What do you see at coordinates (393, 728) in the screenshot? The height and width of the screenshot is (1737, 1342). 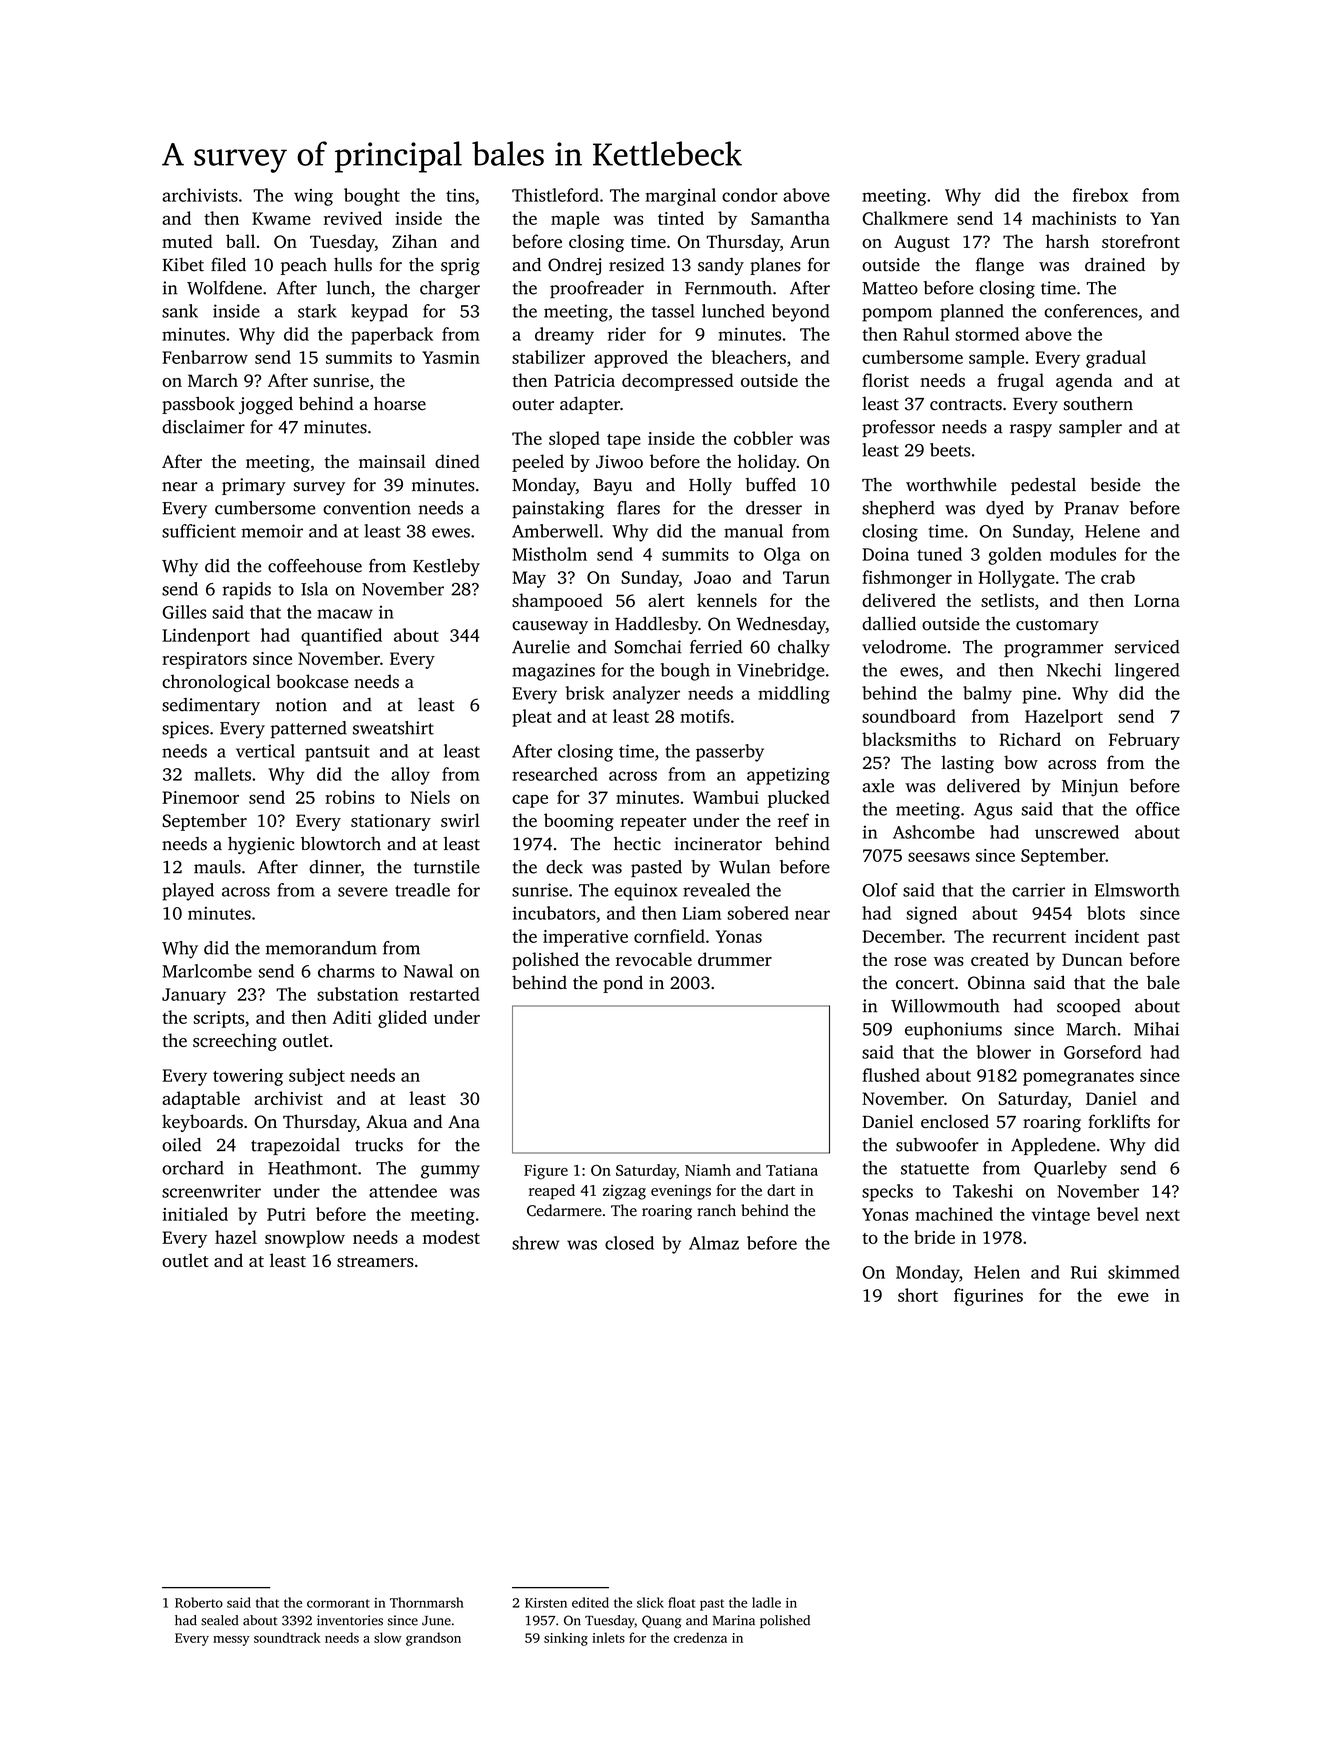 I see `sweatshirt` at bounding box center [393, 728].
